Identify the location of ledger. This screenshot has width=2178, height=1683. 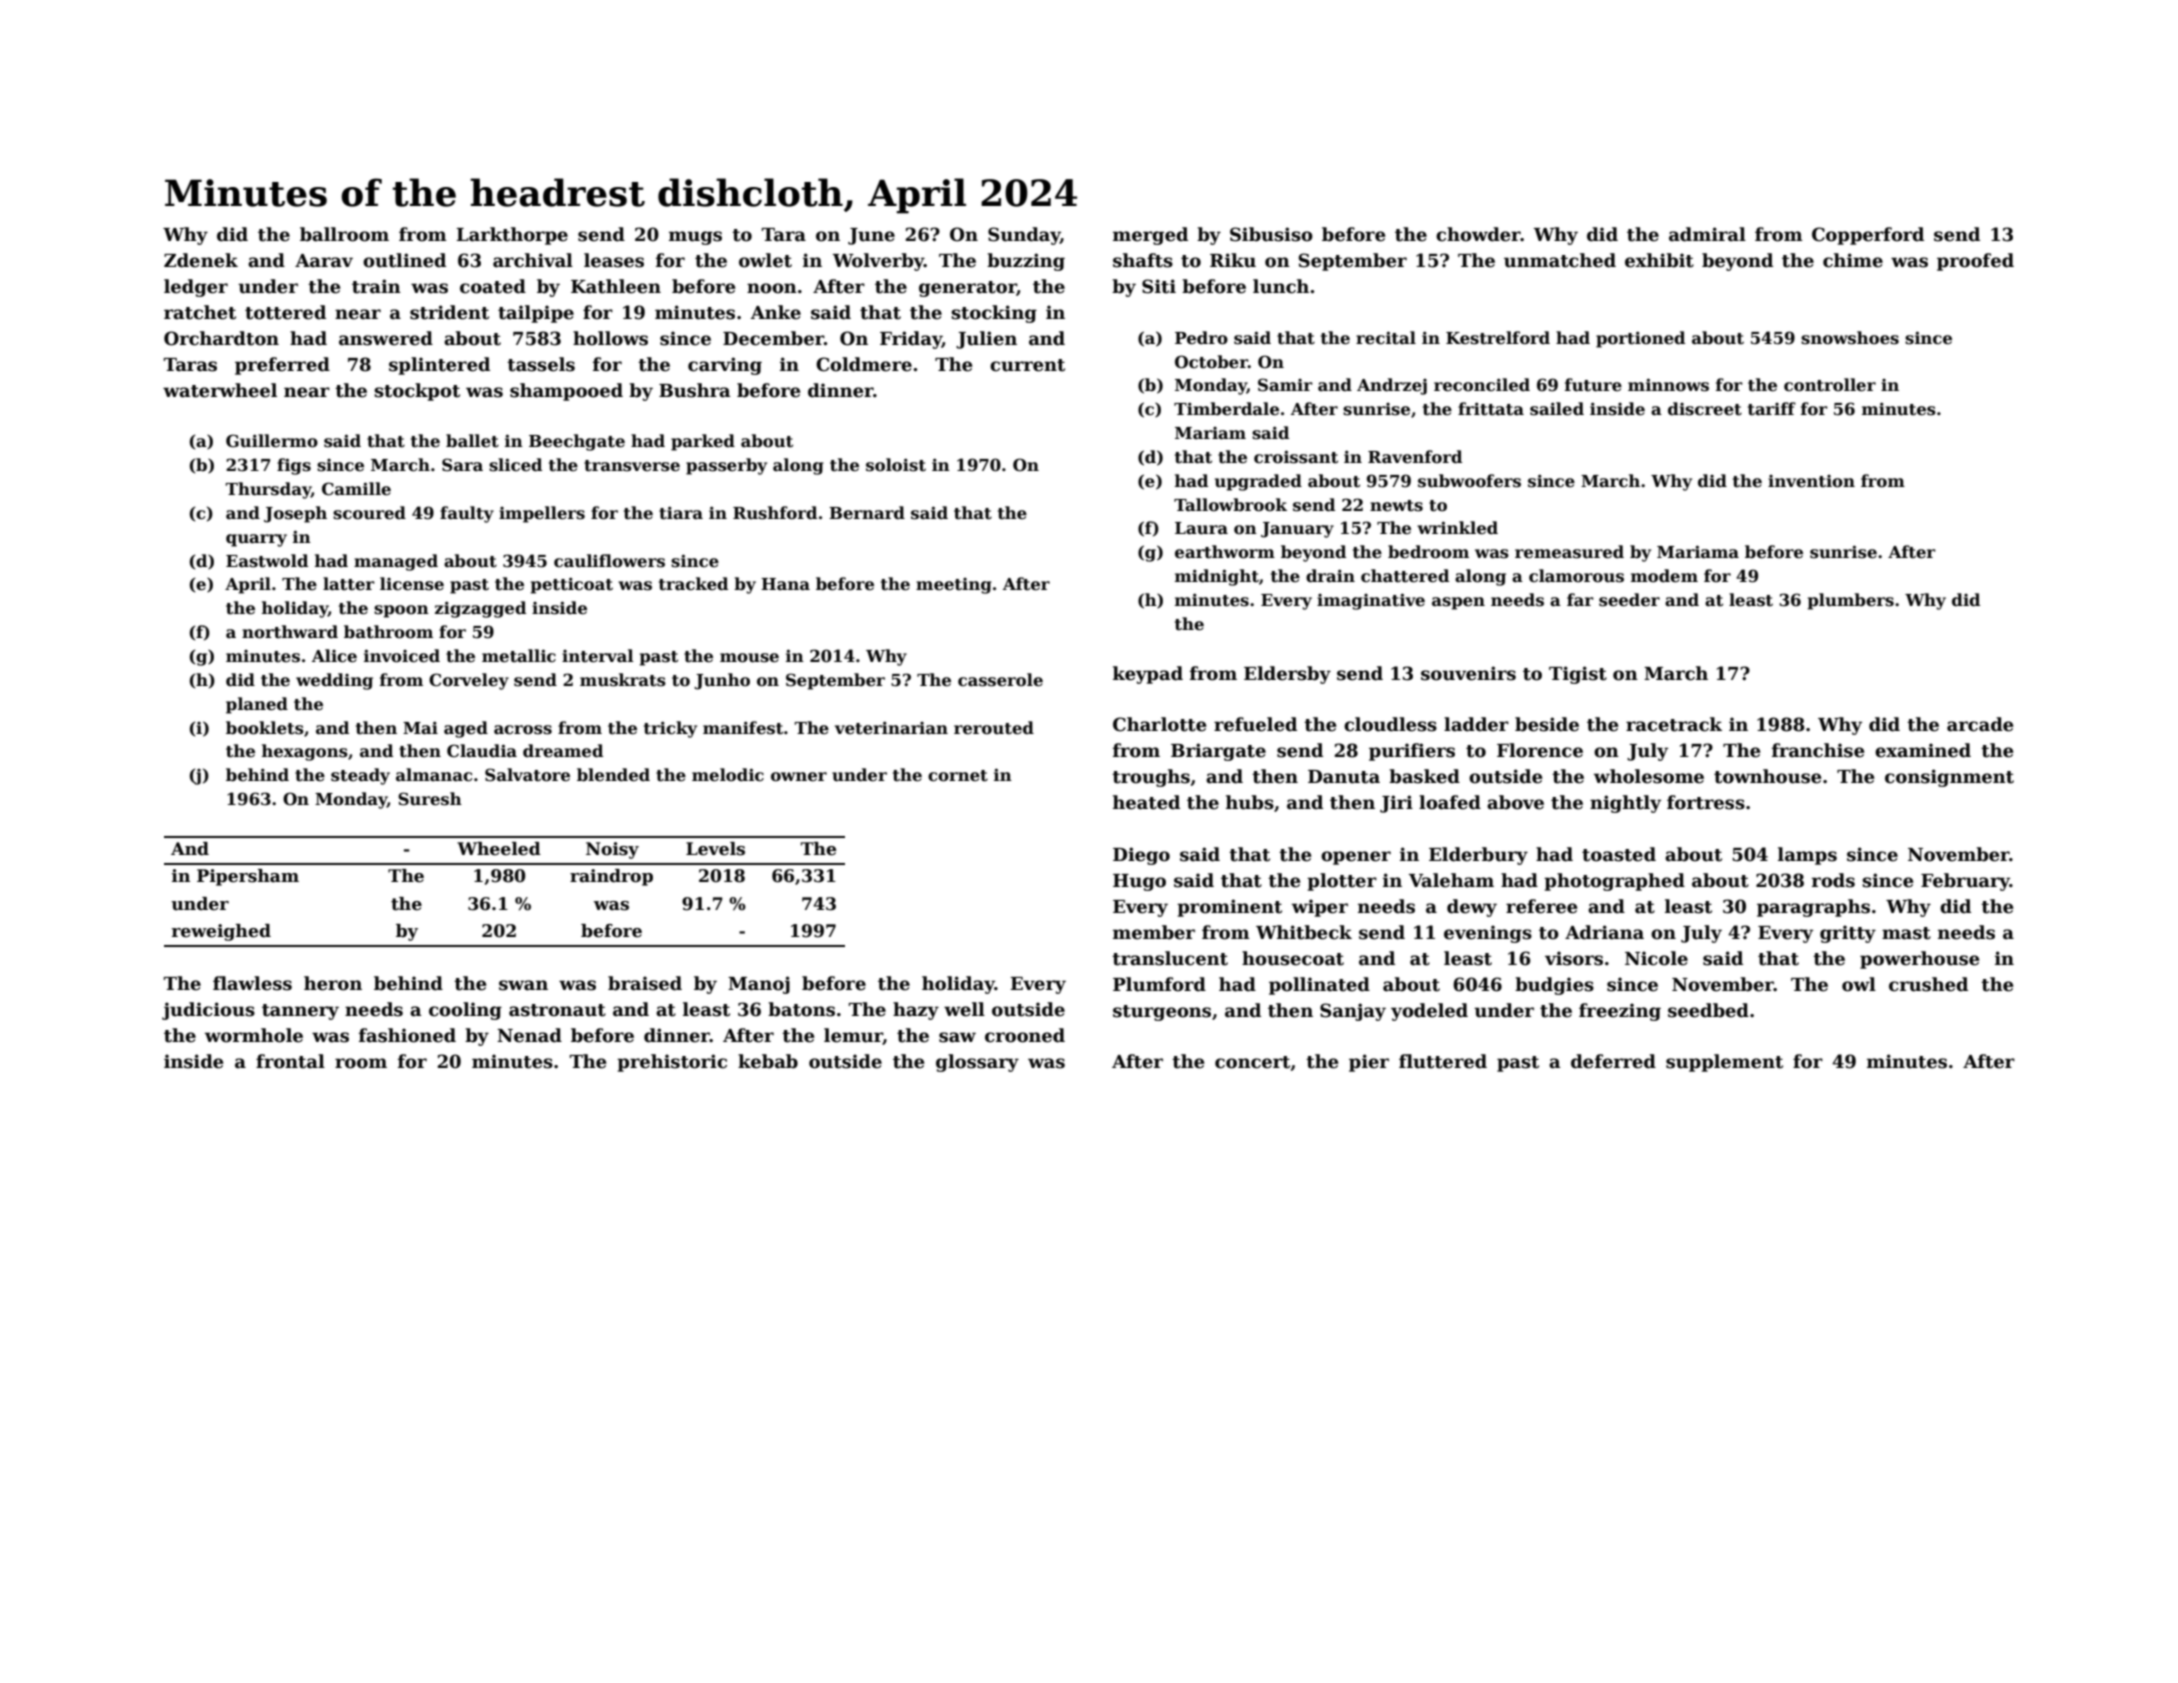
(196, 288).
